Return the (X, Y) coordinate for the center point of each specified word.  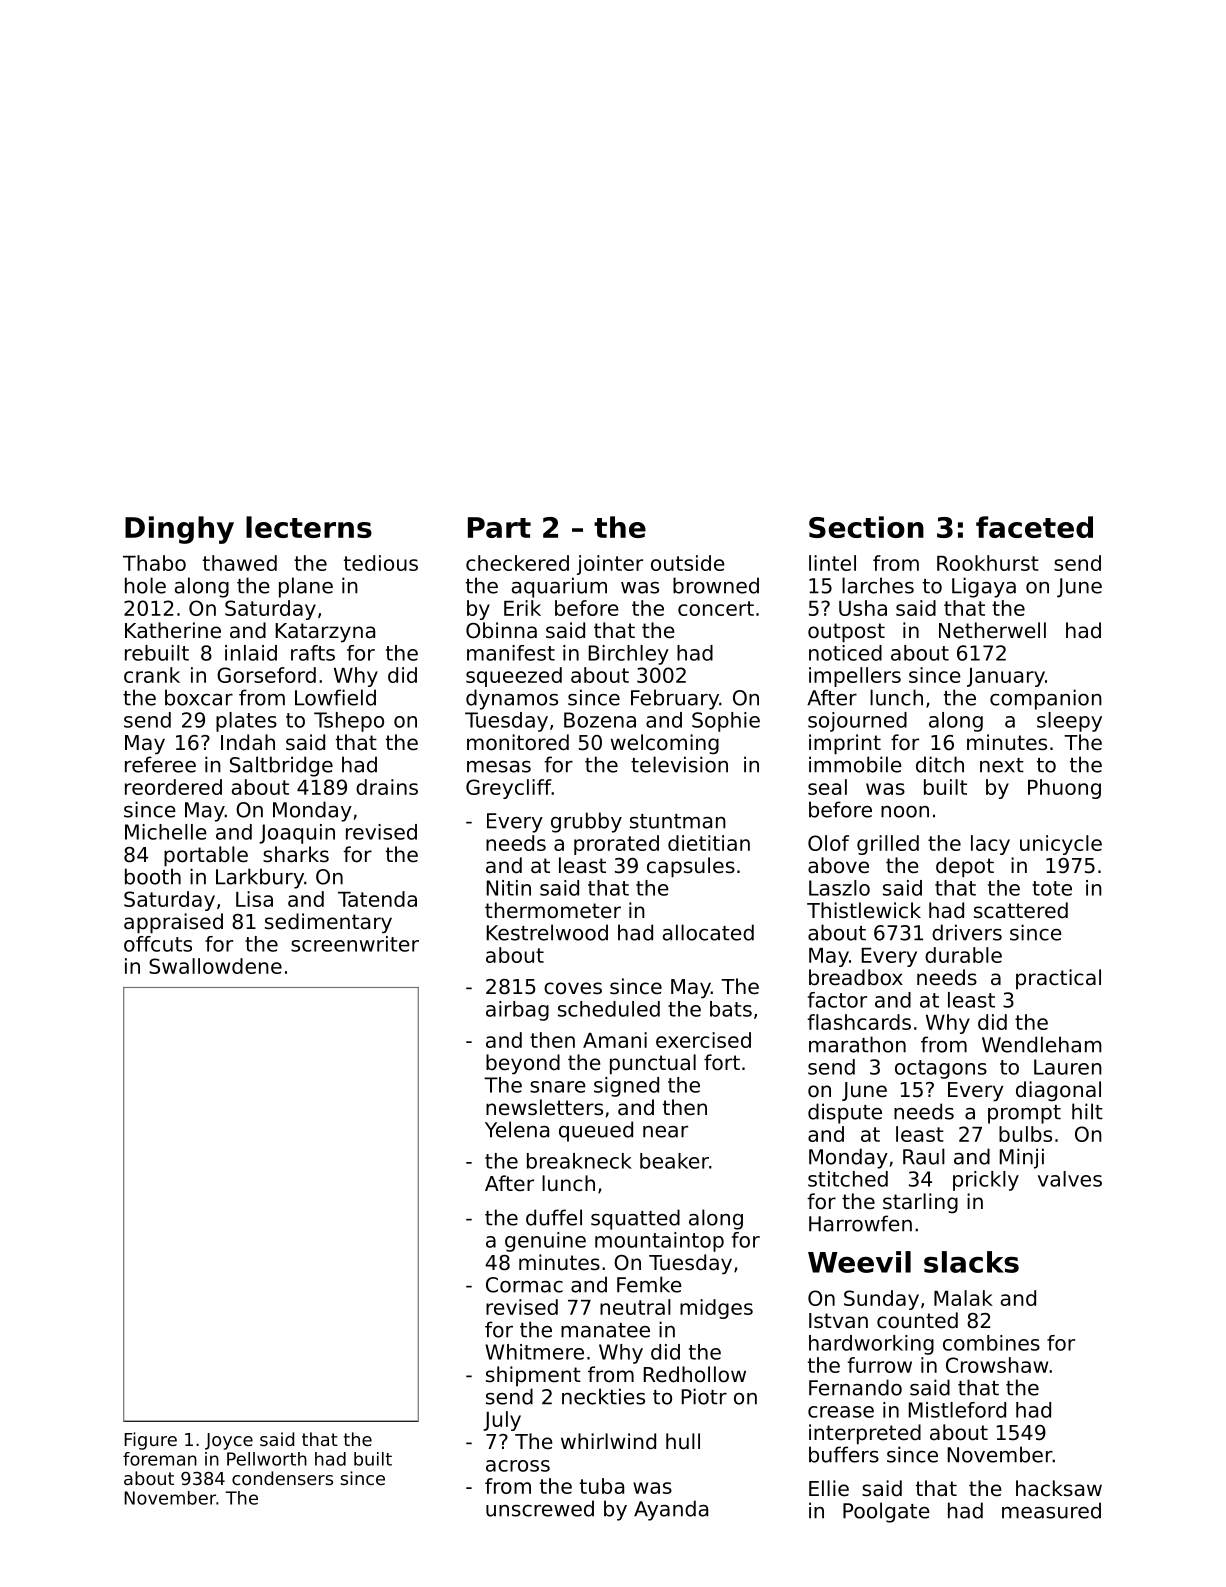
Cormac (524, 1285)
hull (683, 1441)
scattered (1021, 910)
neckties (603, 1396)
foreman (160, 1459)
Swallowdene (215, 966)
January (1006, 677)
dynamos (512, 699)
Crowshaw (997, 1365)
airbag (517, 1011)
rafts (313, 653)
